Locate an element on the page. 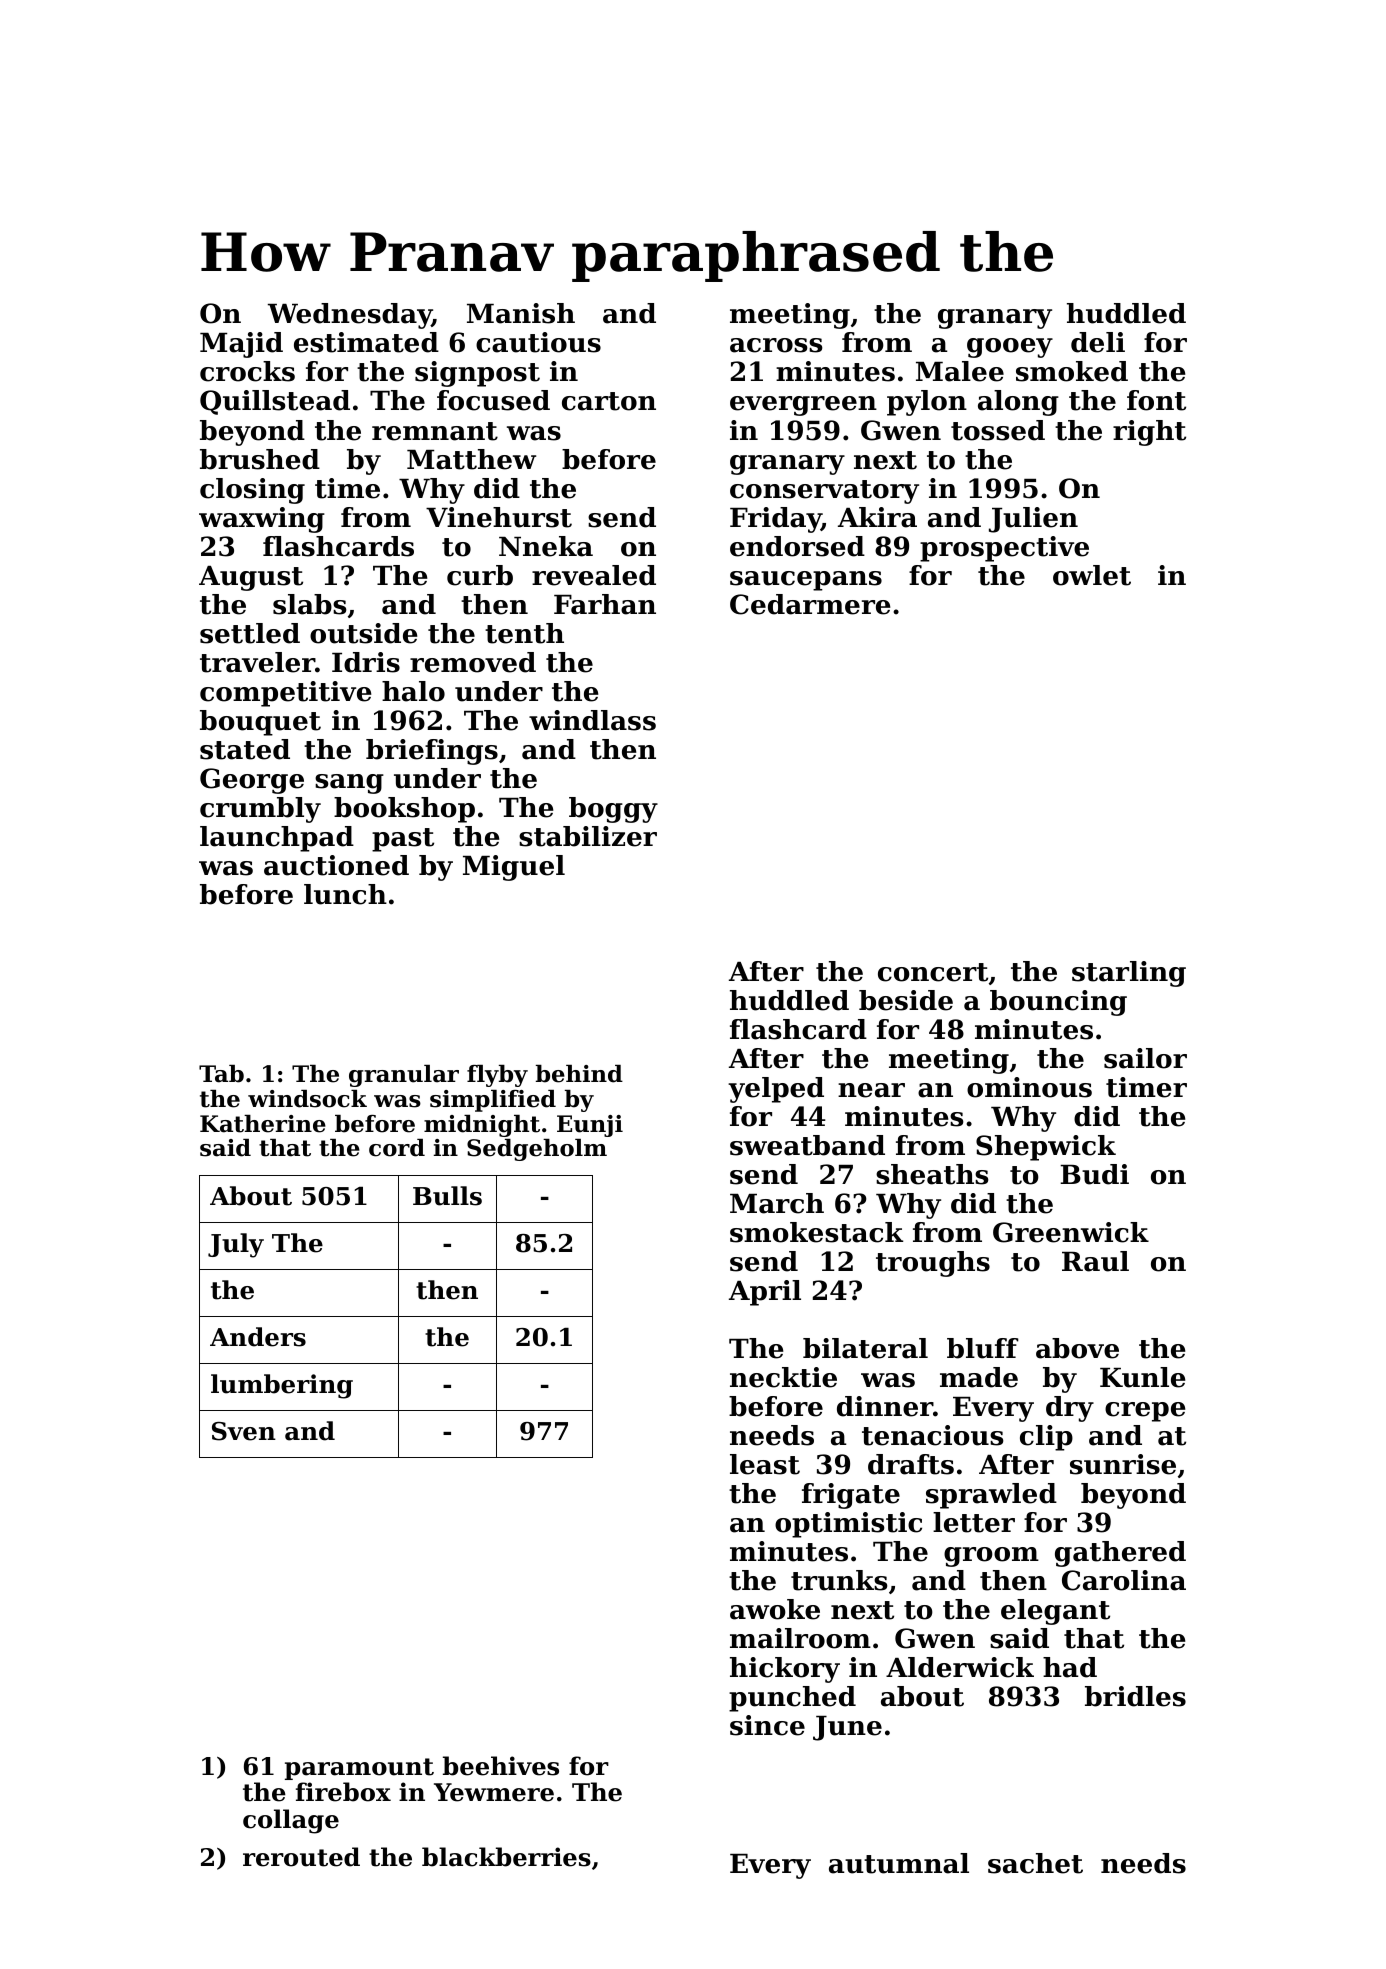 The width and height of the page is (1386, 1969). Greenwick is located at coordinates (1071, 1232).
